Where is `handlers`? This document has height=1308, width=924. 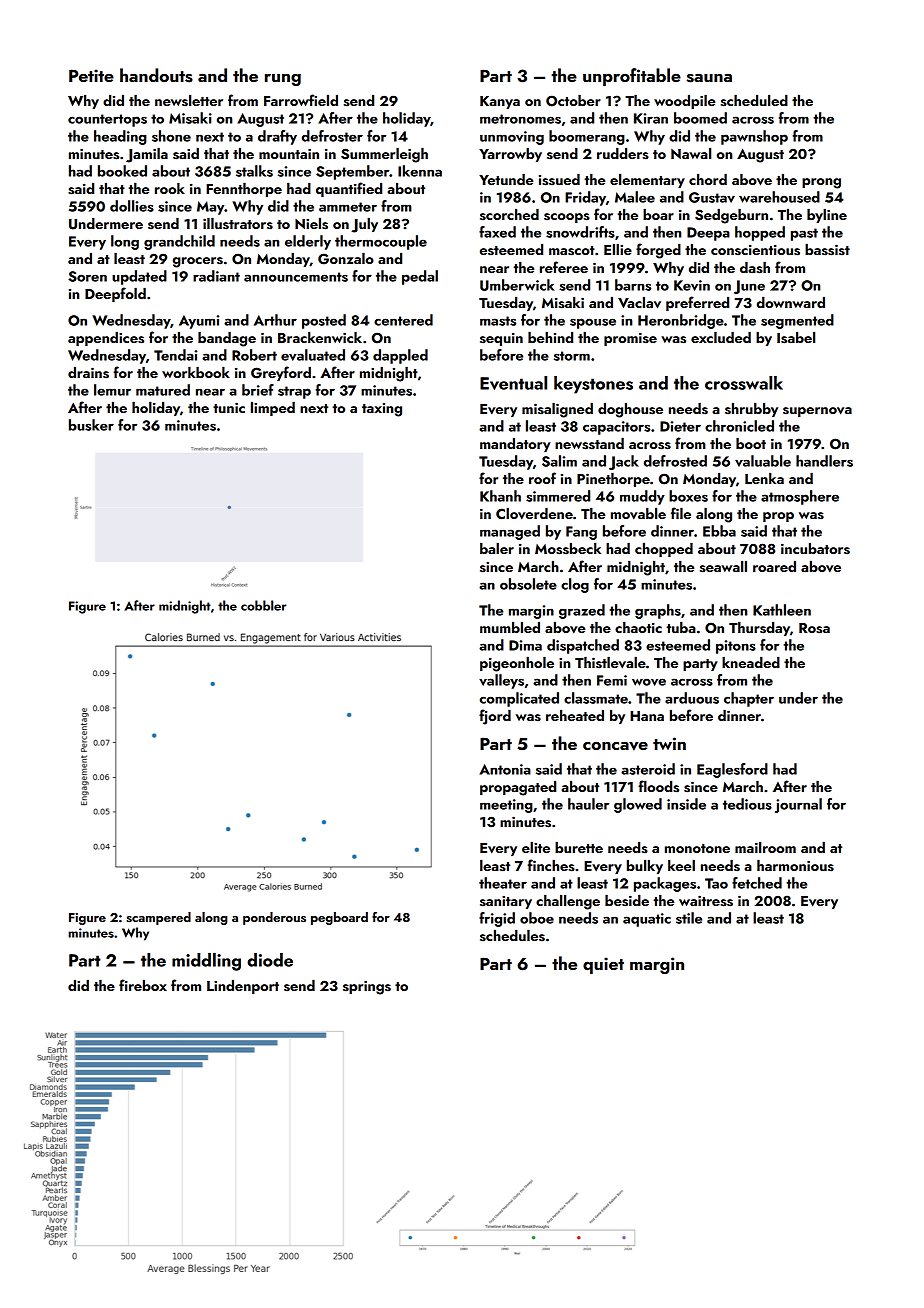 handlers is located at coordinates (824, 461).
